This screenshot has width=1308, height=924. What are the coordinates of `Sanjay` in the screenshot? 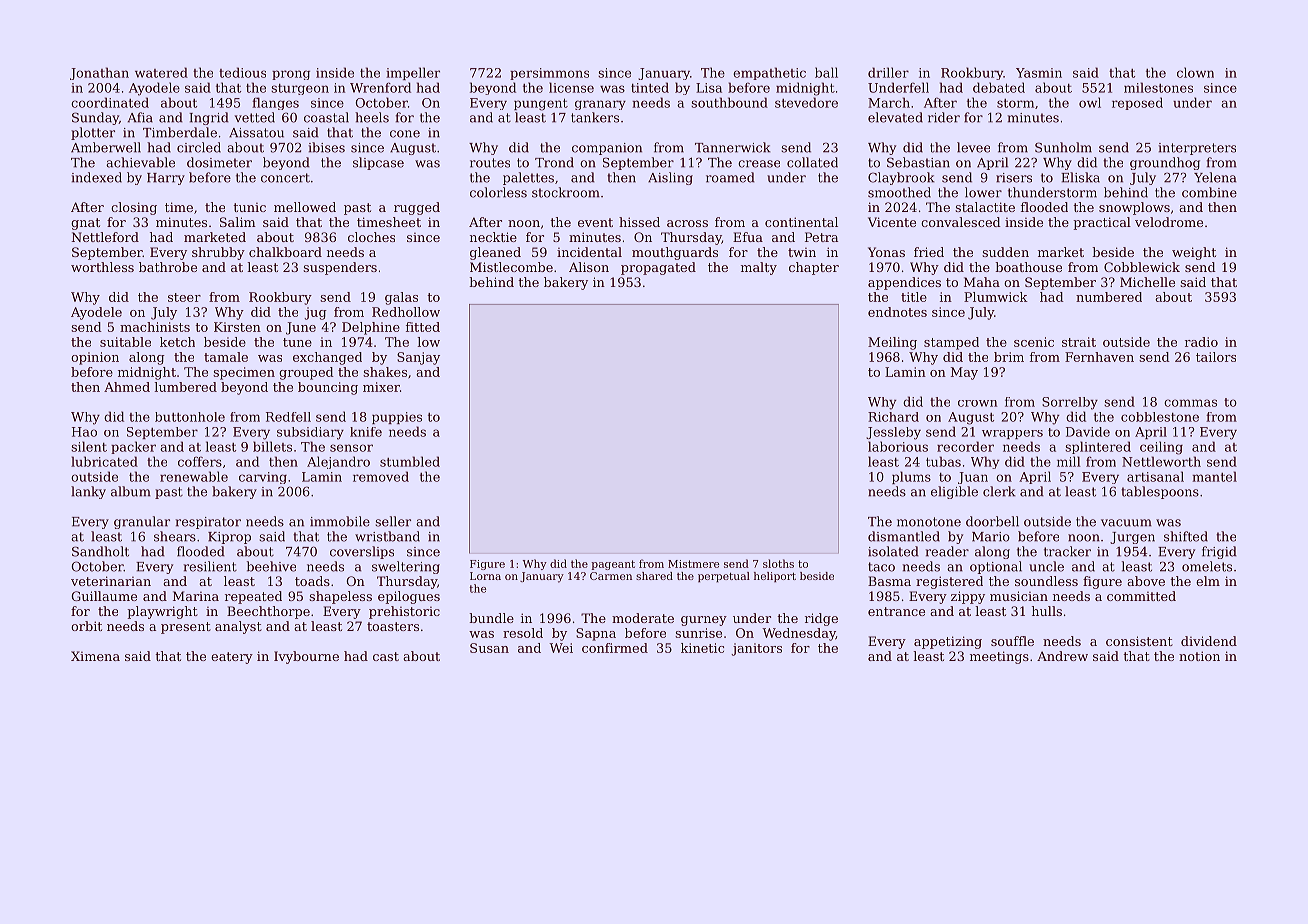 It's located at (418, 358).
